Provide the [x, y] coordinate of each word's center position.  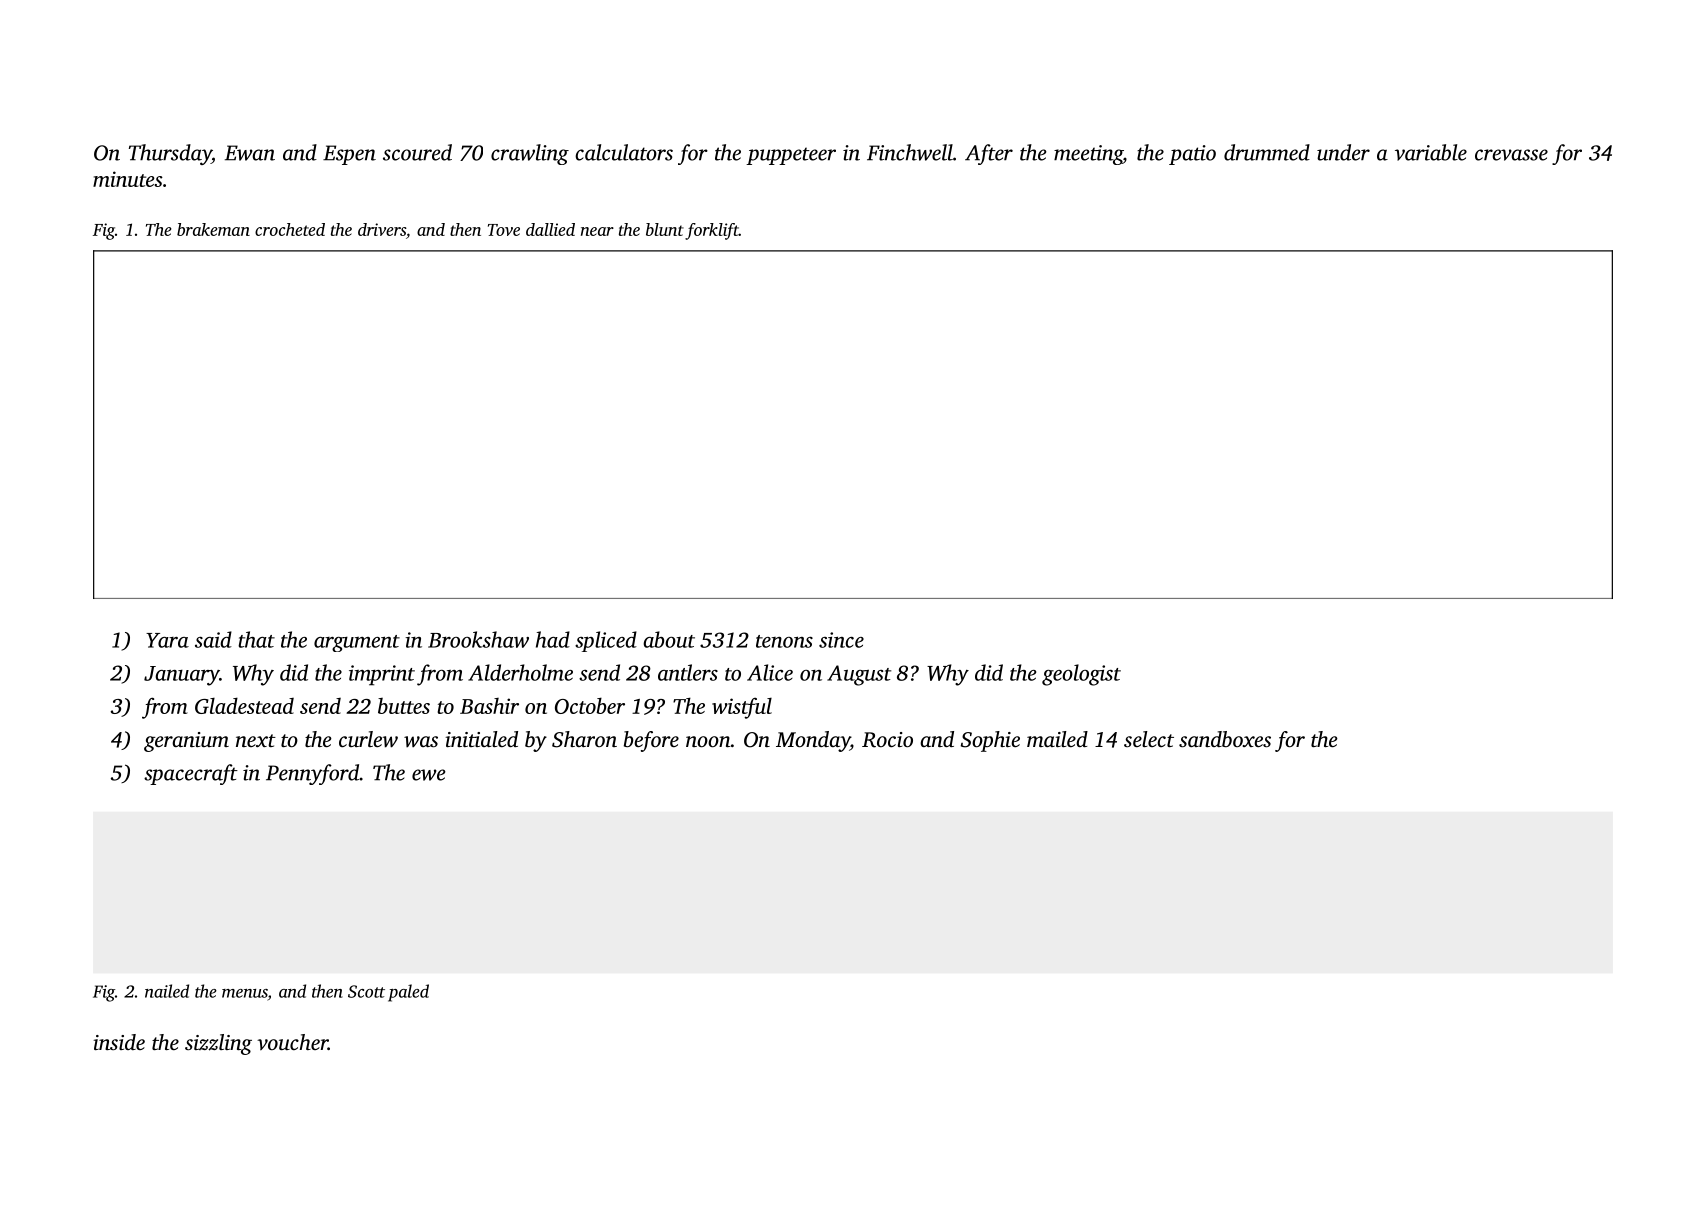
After [989, 154]
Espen [349, 155]
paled [408, 993]
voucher [292, 1042]
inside [119, 1042]
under [1343, 152]
